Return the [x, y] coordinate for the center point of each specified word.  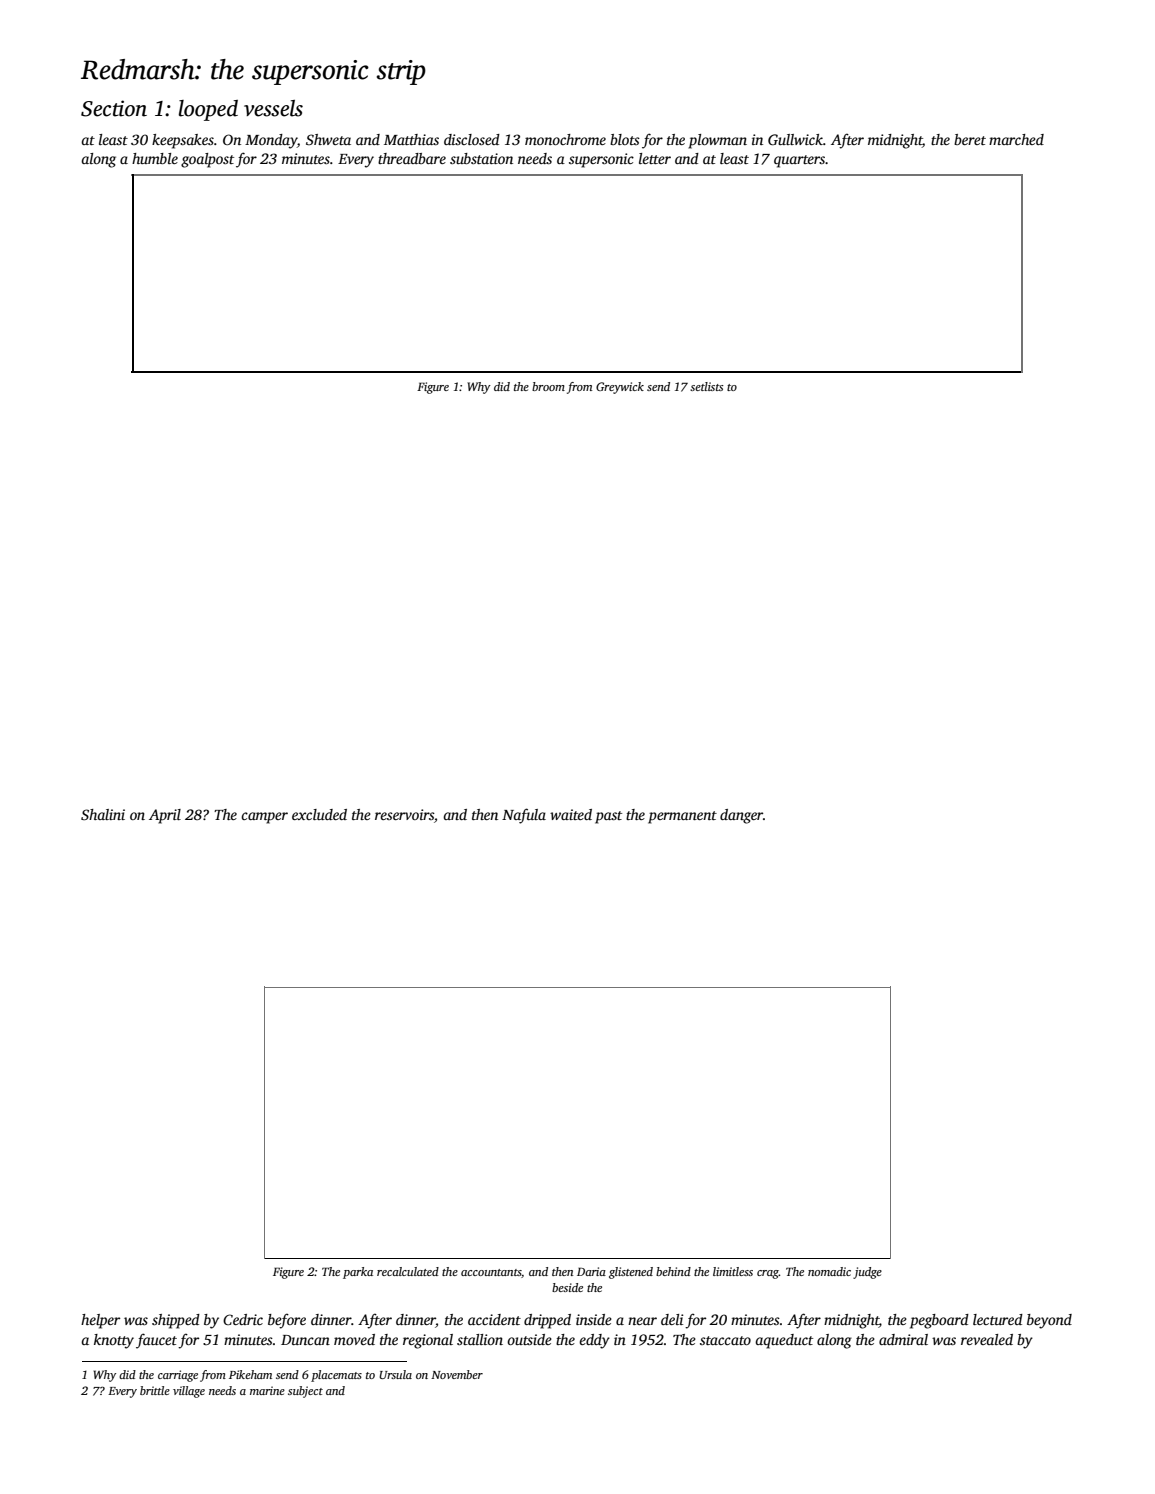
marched [1016, 139]
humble [155, 158]
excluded [319, 814]
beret [970, 139]
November [457, 1374]
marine [267, 1390]
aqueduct [784, 1341]
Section [114, 108]
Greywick [620, 388]
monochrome [565, 139]
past [608, 817]
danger [741, 816]
